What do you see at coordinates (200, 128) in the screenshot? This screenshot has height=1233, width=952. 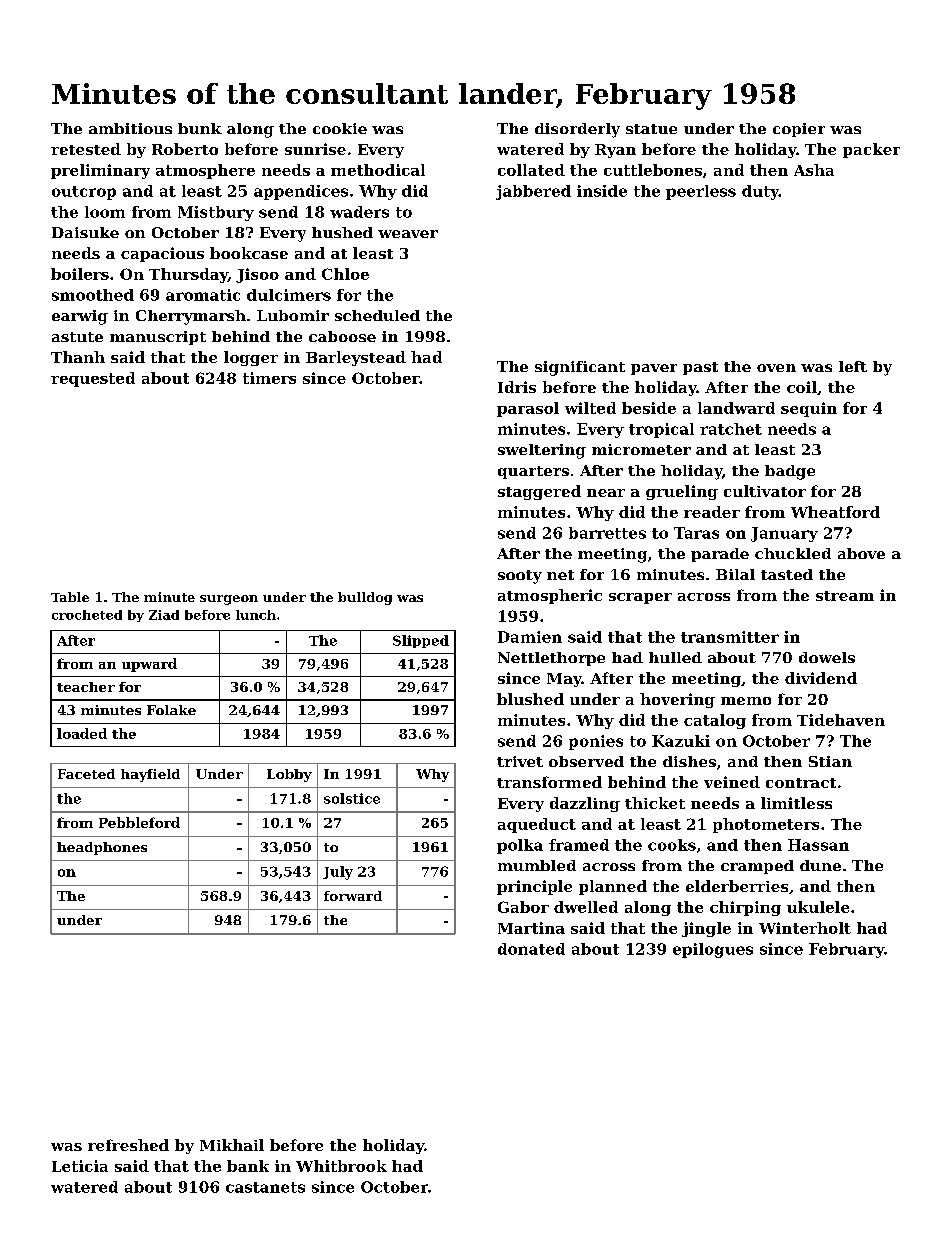 I see `bunk` at bounding box center [200, 128].
